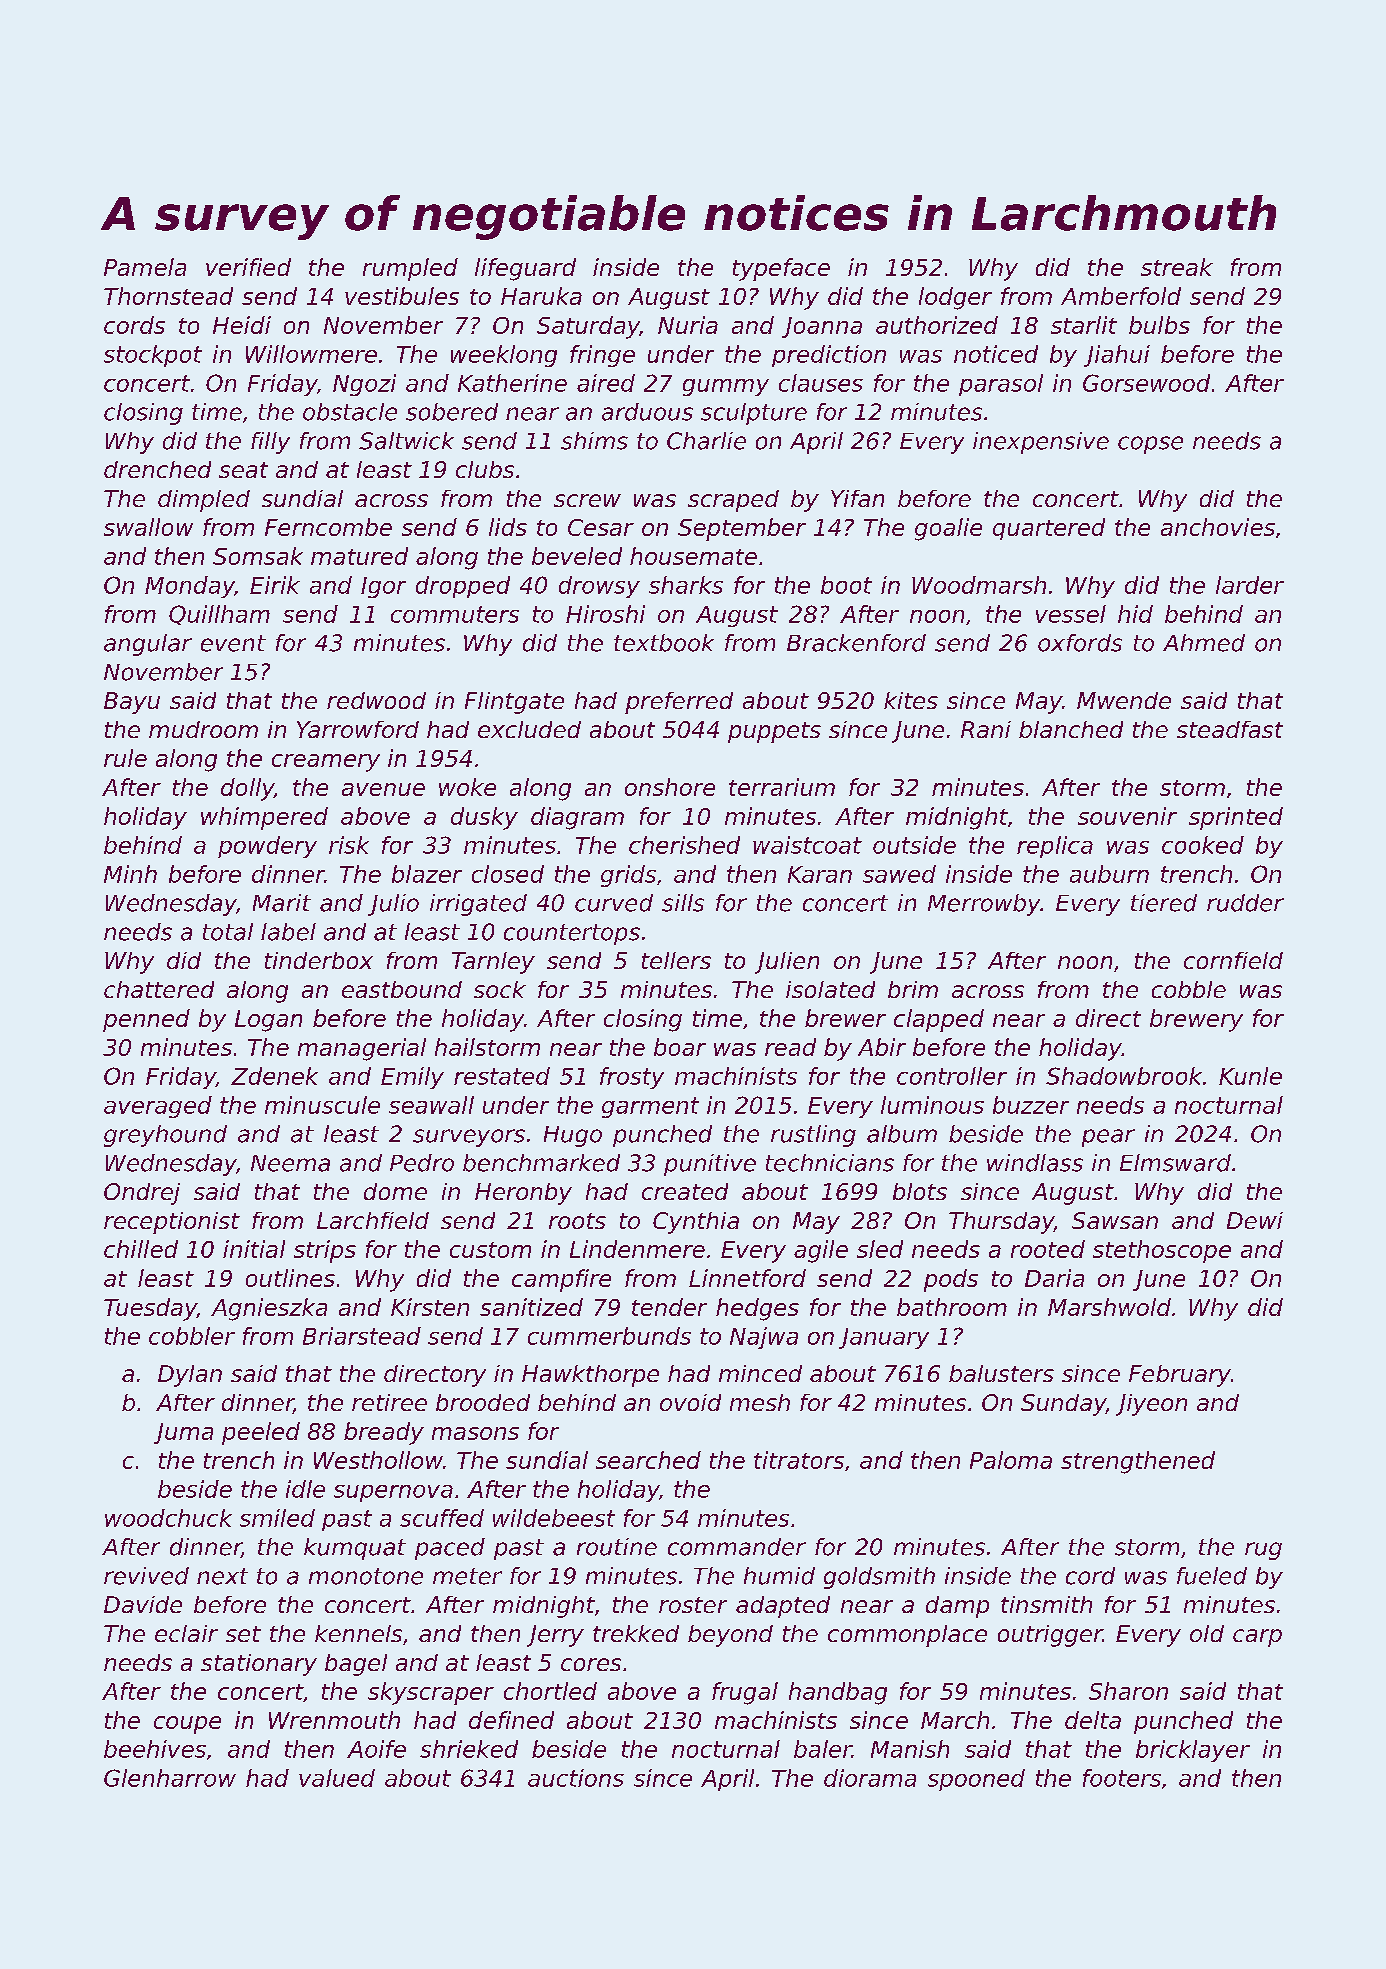 The image size is (1386, 1969). I want to click on rudder, so click(1245, 903).
